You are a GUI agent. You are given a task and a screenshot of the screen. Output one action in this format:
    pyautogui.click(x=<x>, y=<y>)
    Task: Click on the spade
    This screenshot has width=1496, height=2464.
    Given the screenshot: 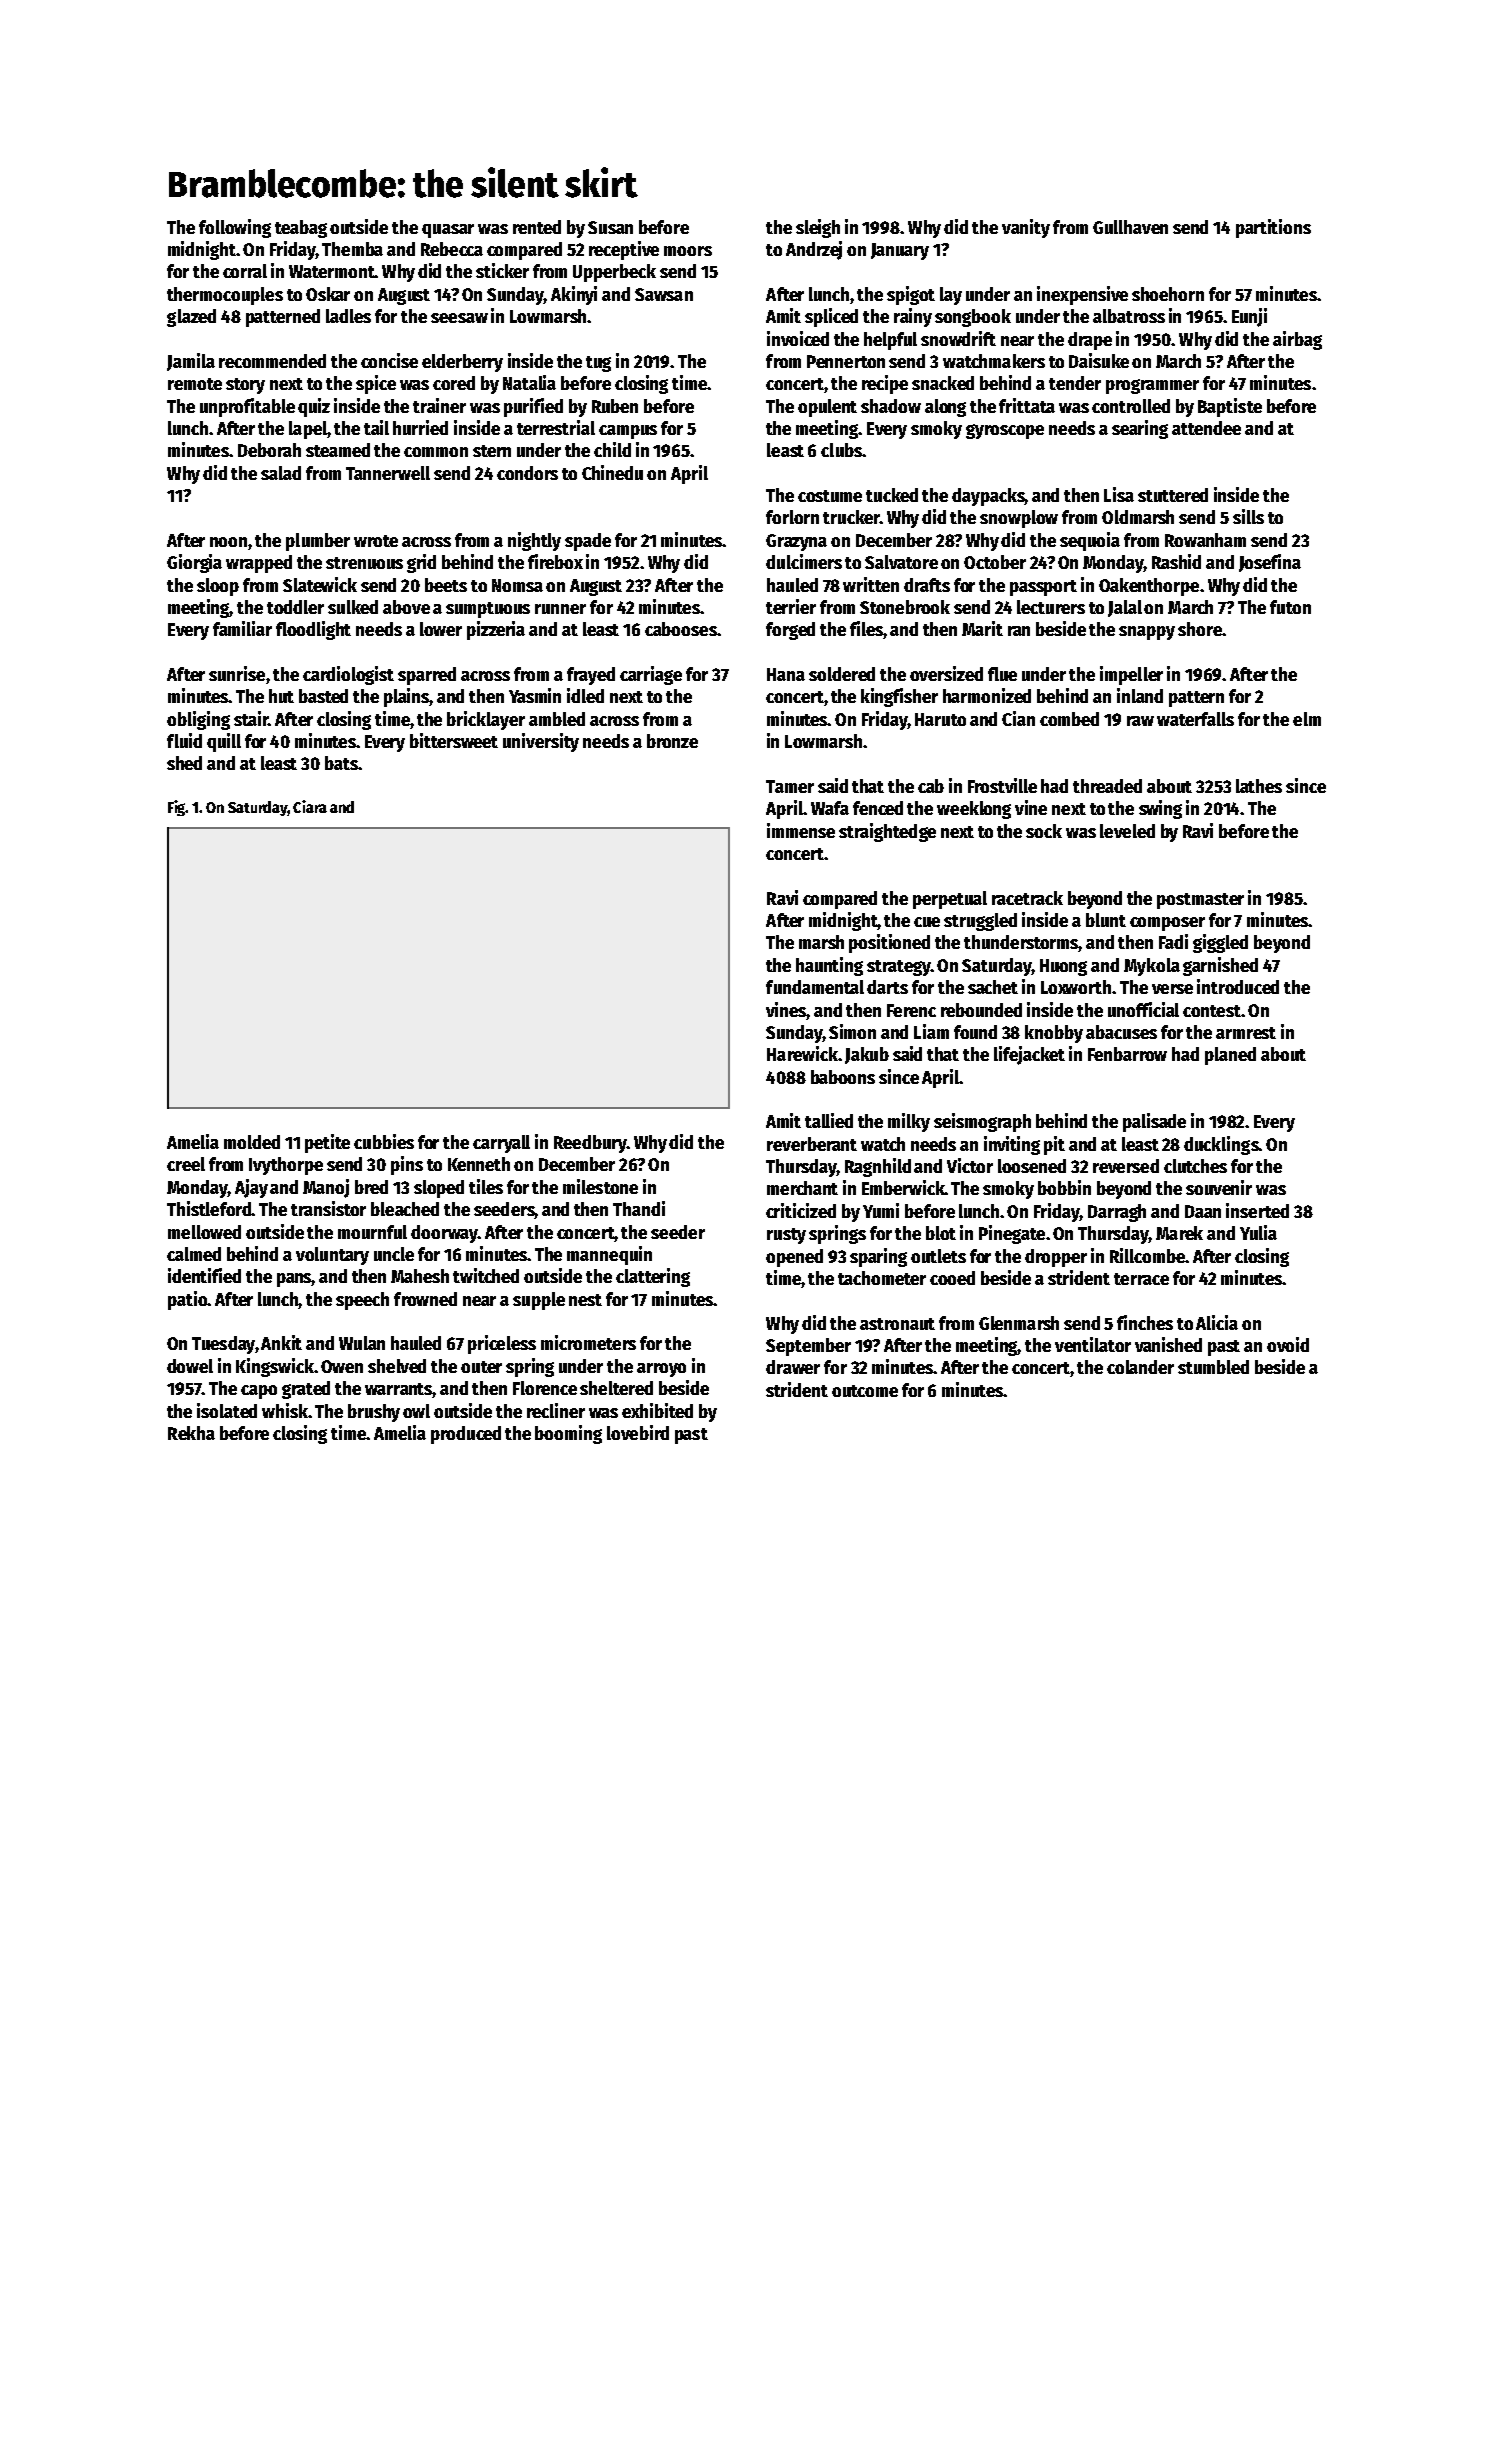 What is the action you would take?
    pyautogui.click(x=588, y=542)
